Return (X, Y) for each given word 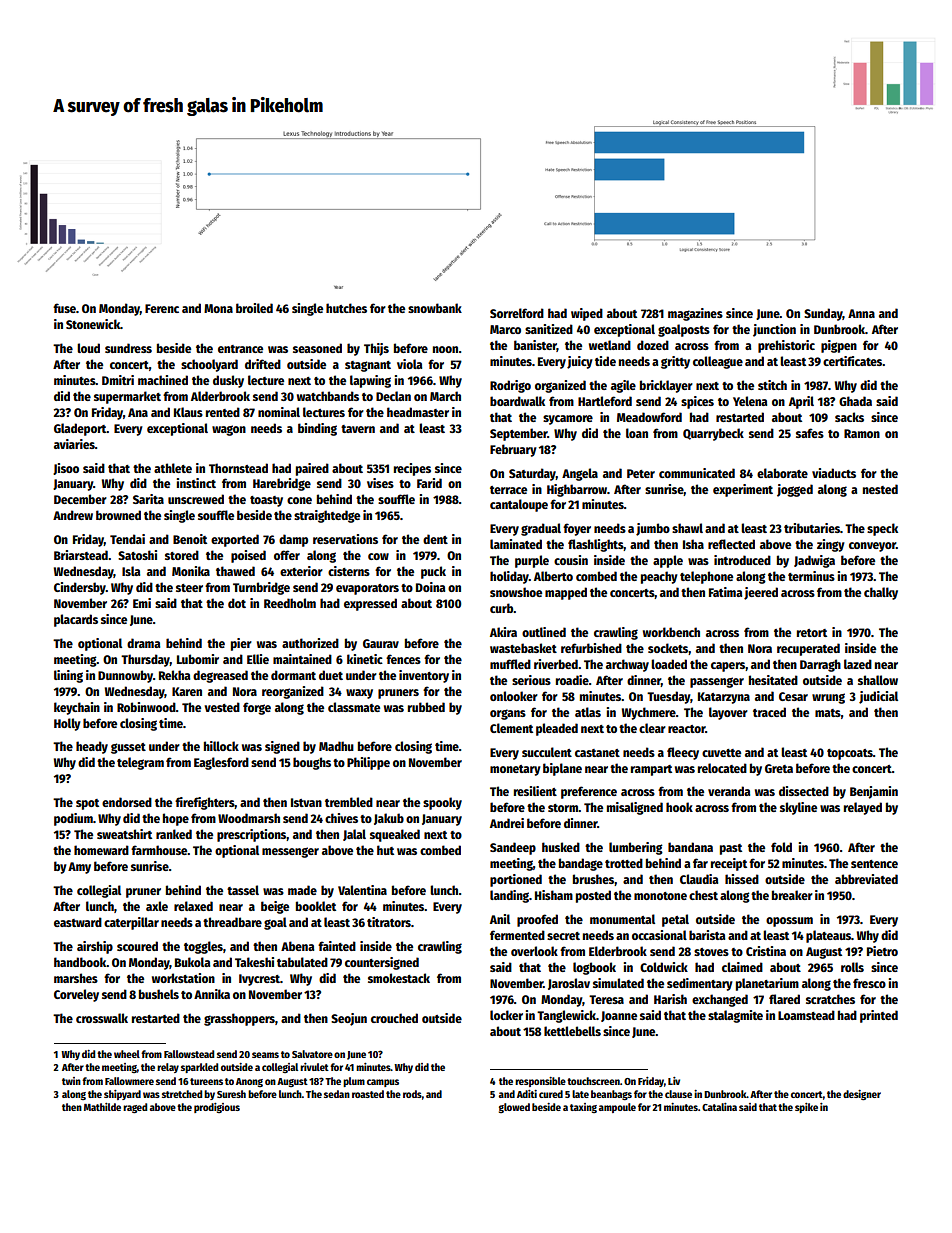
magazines (695, 314)
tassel (243, 890)
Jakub (389, 819)
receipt (729, 864)
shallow (878, 680)
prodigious (217, 1108)
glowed (514, 1108)
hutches (346, 308)
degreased (220, 676)
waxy (359, 694)
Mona (218, 308)
